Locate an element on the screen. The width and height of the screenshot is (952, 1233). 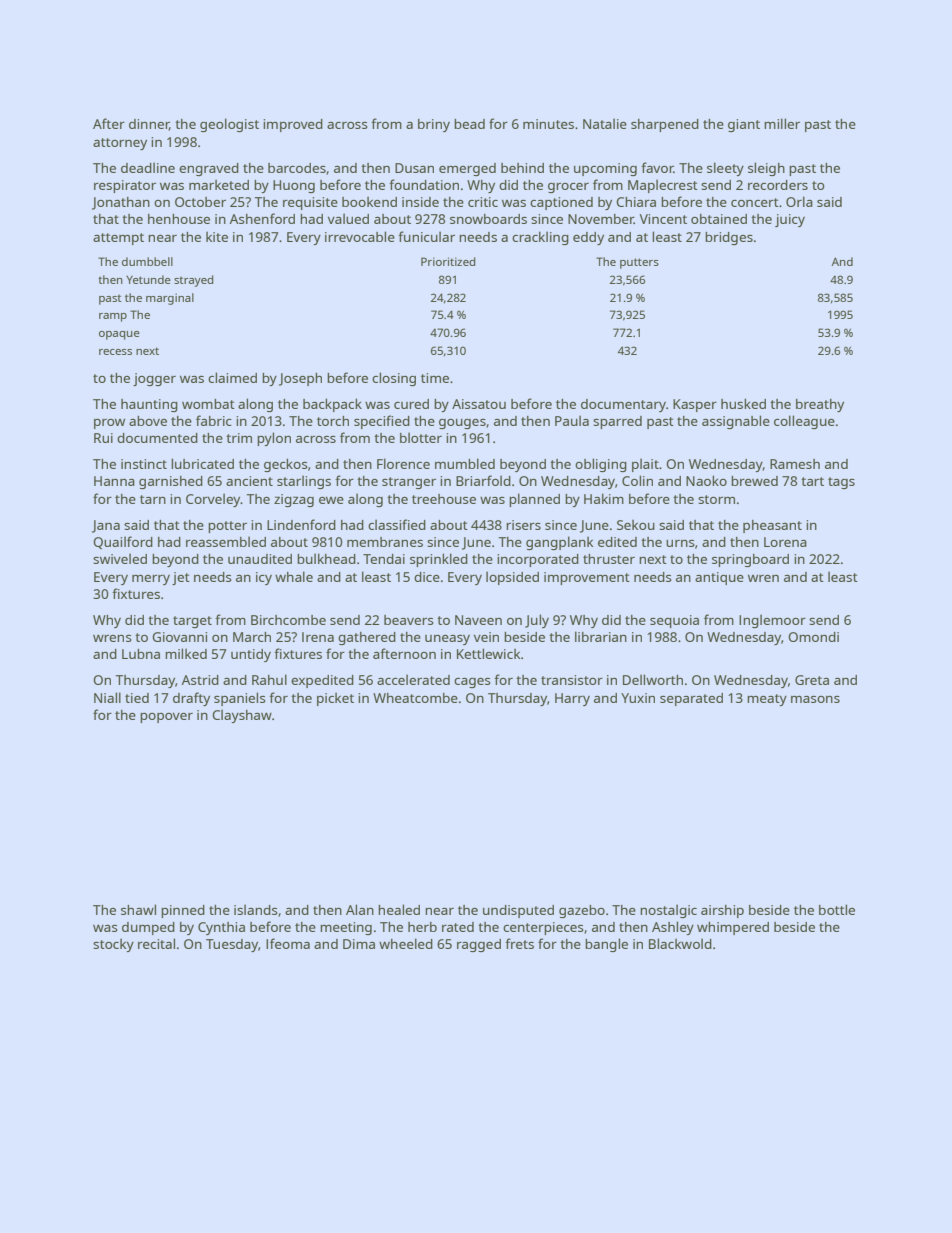
Prioritized is located at coordinates (448, 261).
